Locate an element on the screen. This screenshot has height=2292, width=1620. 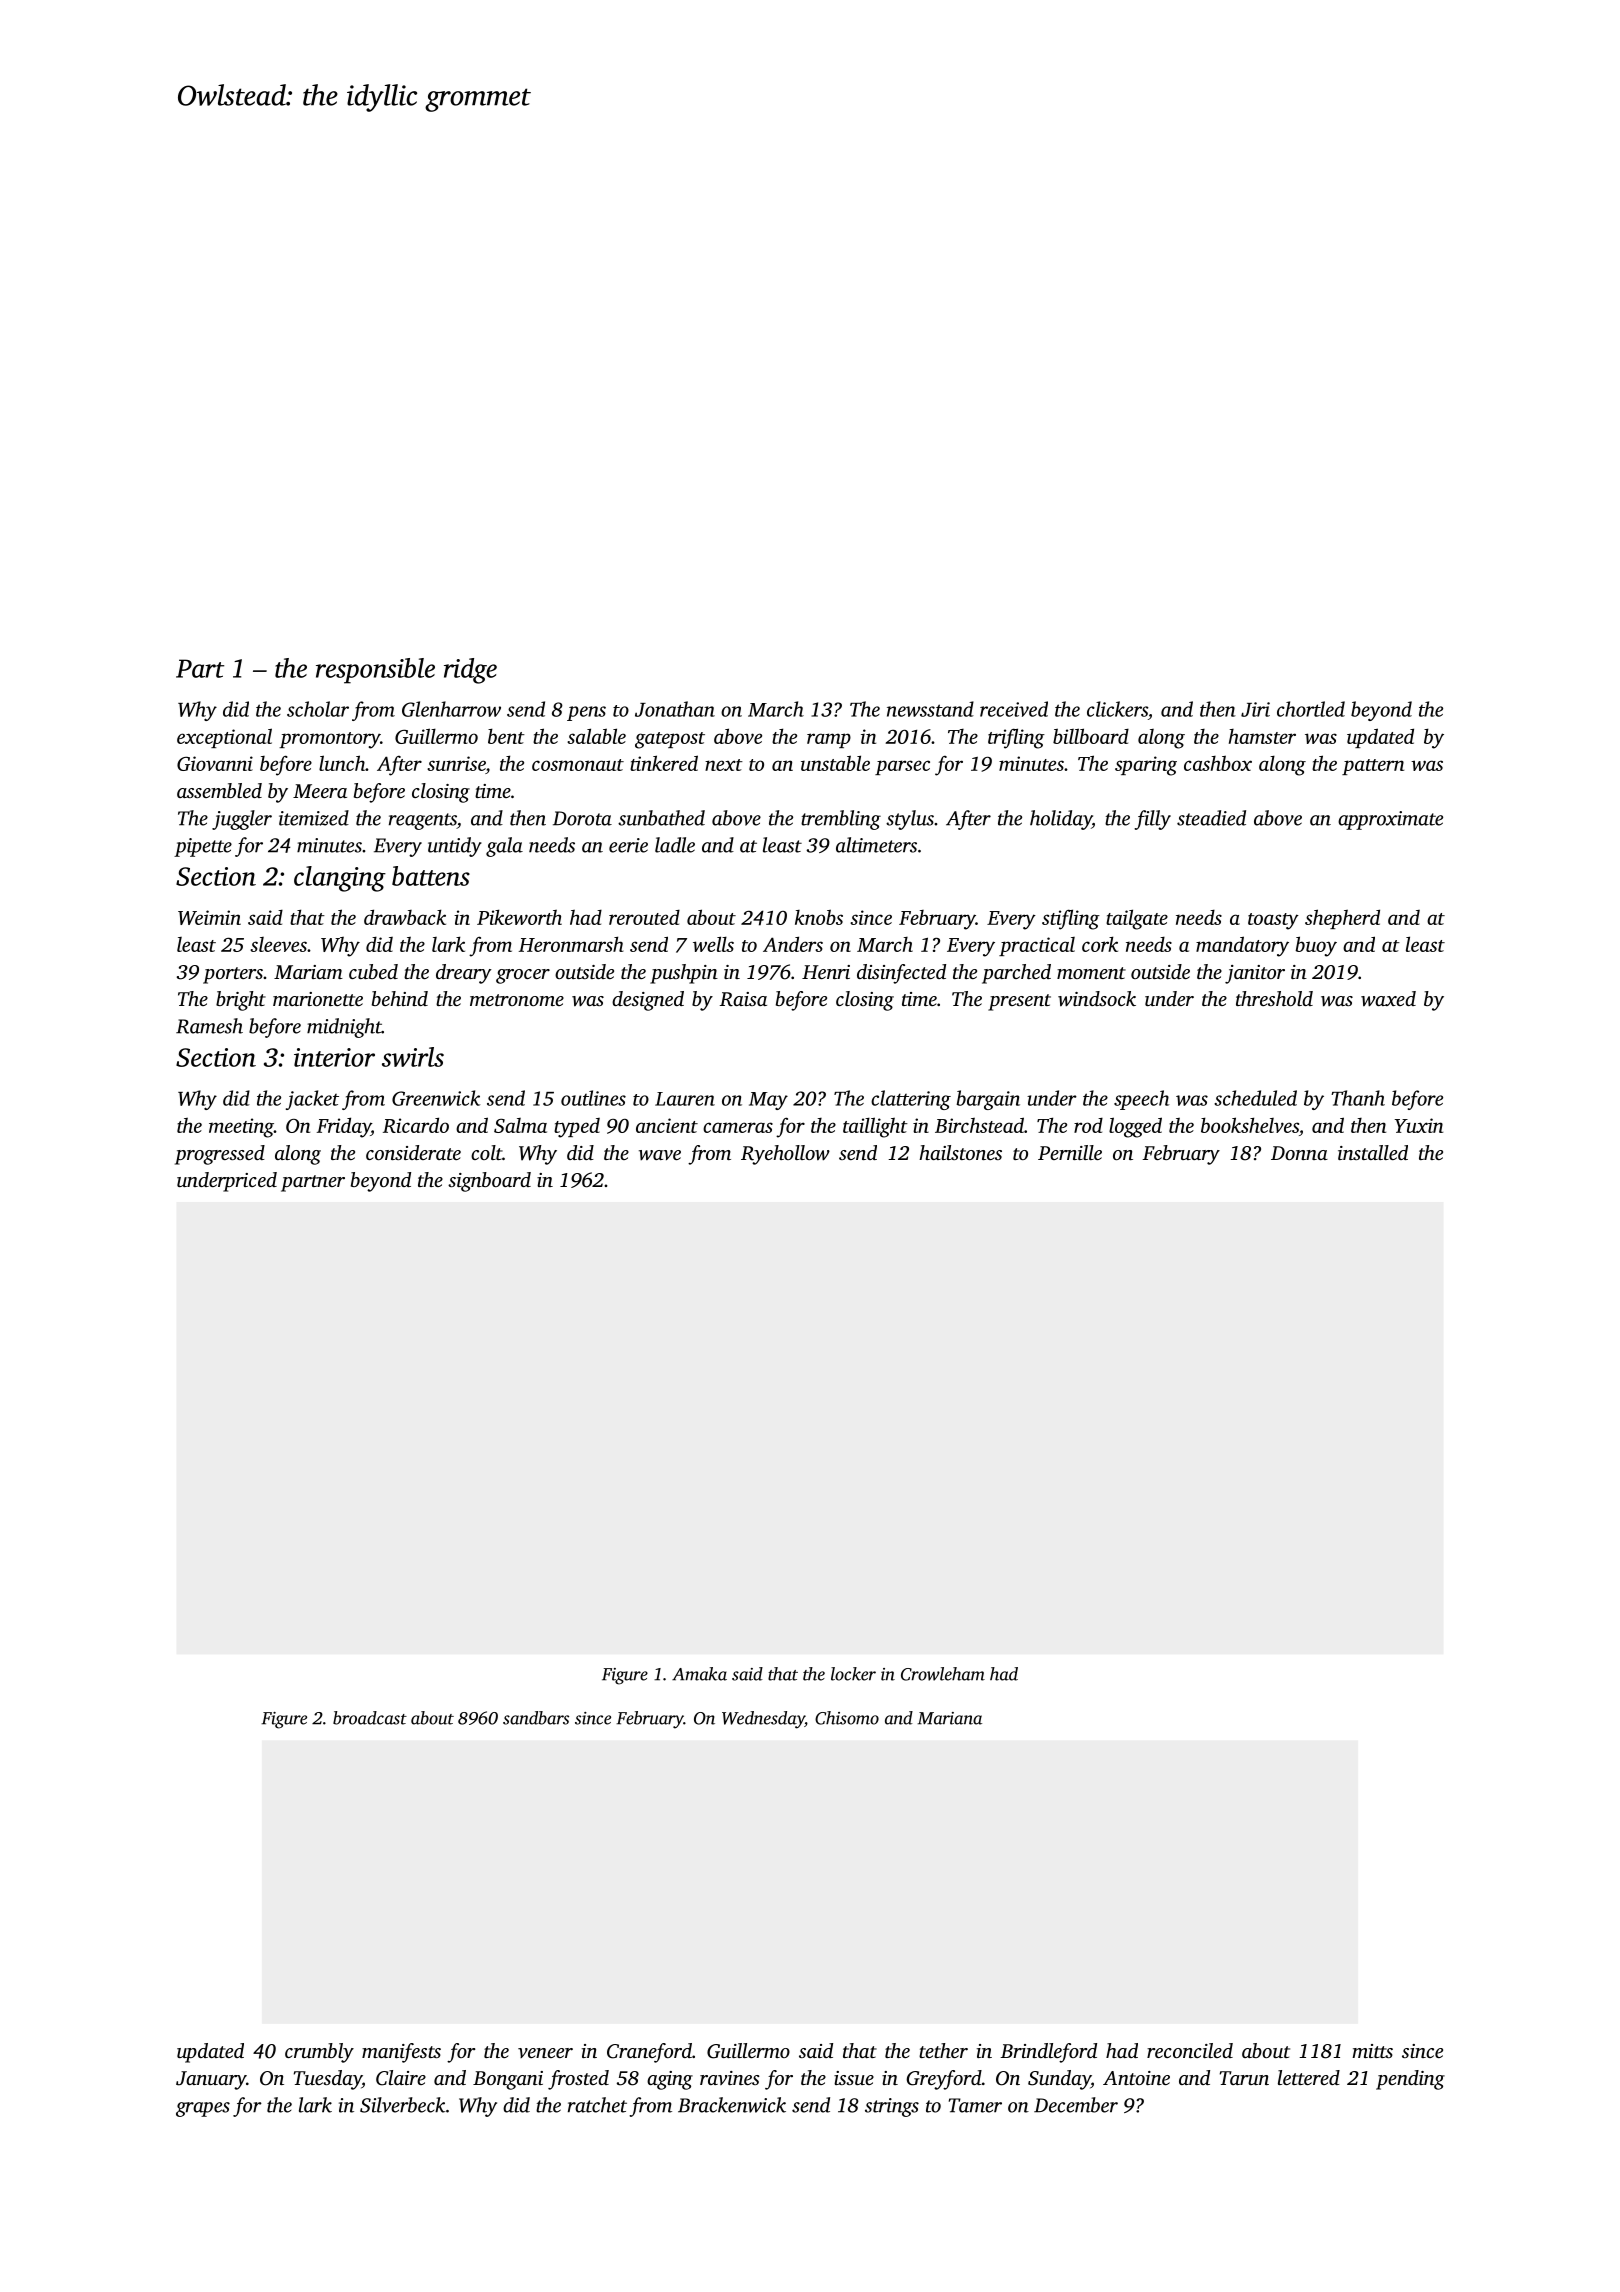
tinkered is located at coordinates (664, 763).
